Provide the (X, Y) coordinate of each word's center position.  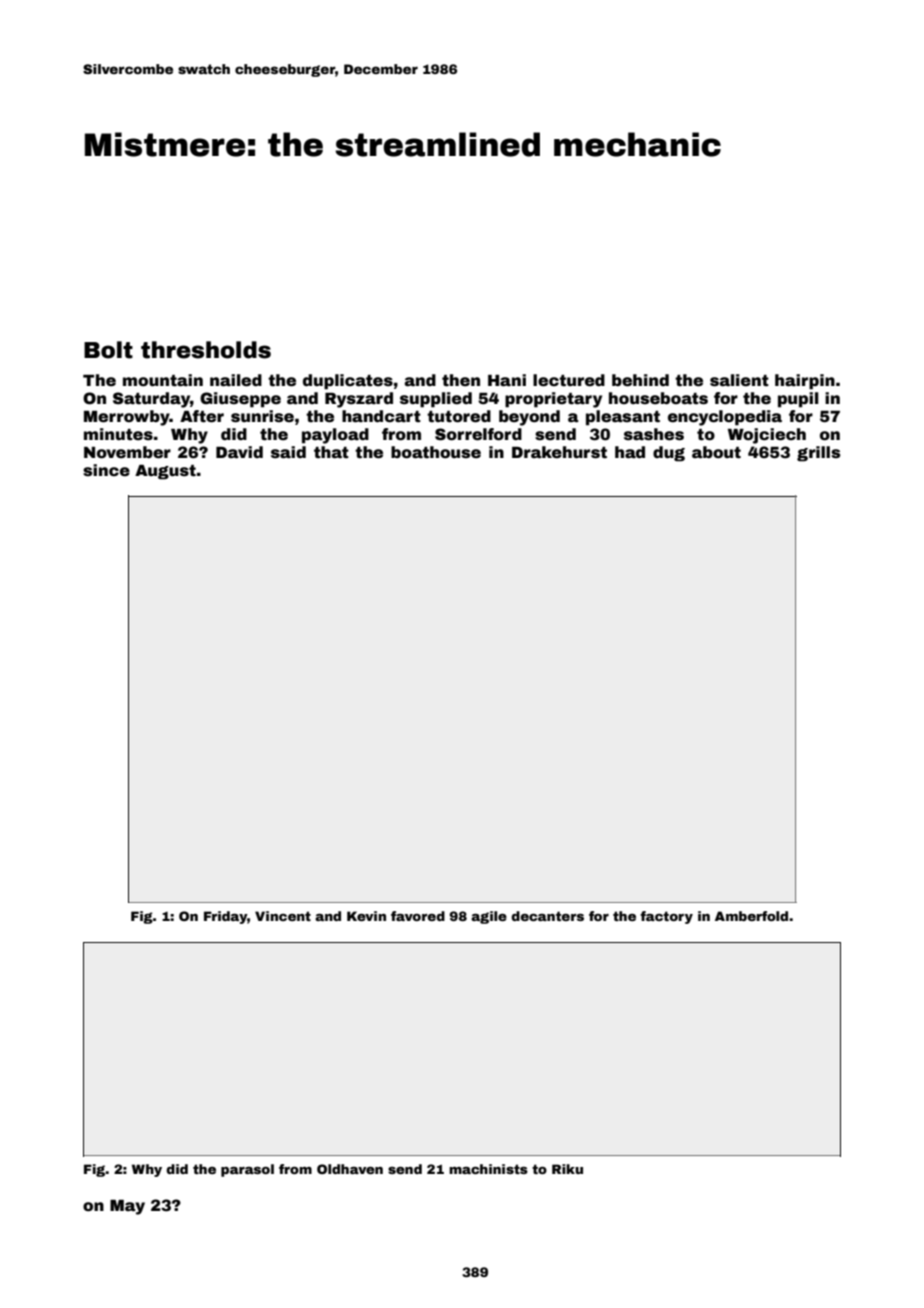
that (331, 452)
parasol (247, 1170)
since (106, 470)
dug (669, 454)
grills (818, 454)
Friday (225, 917)
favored (418, 916)
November (127, 452)
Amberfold (751, 916)
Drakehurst (559, 452)
